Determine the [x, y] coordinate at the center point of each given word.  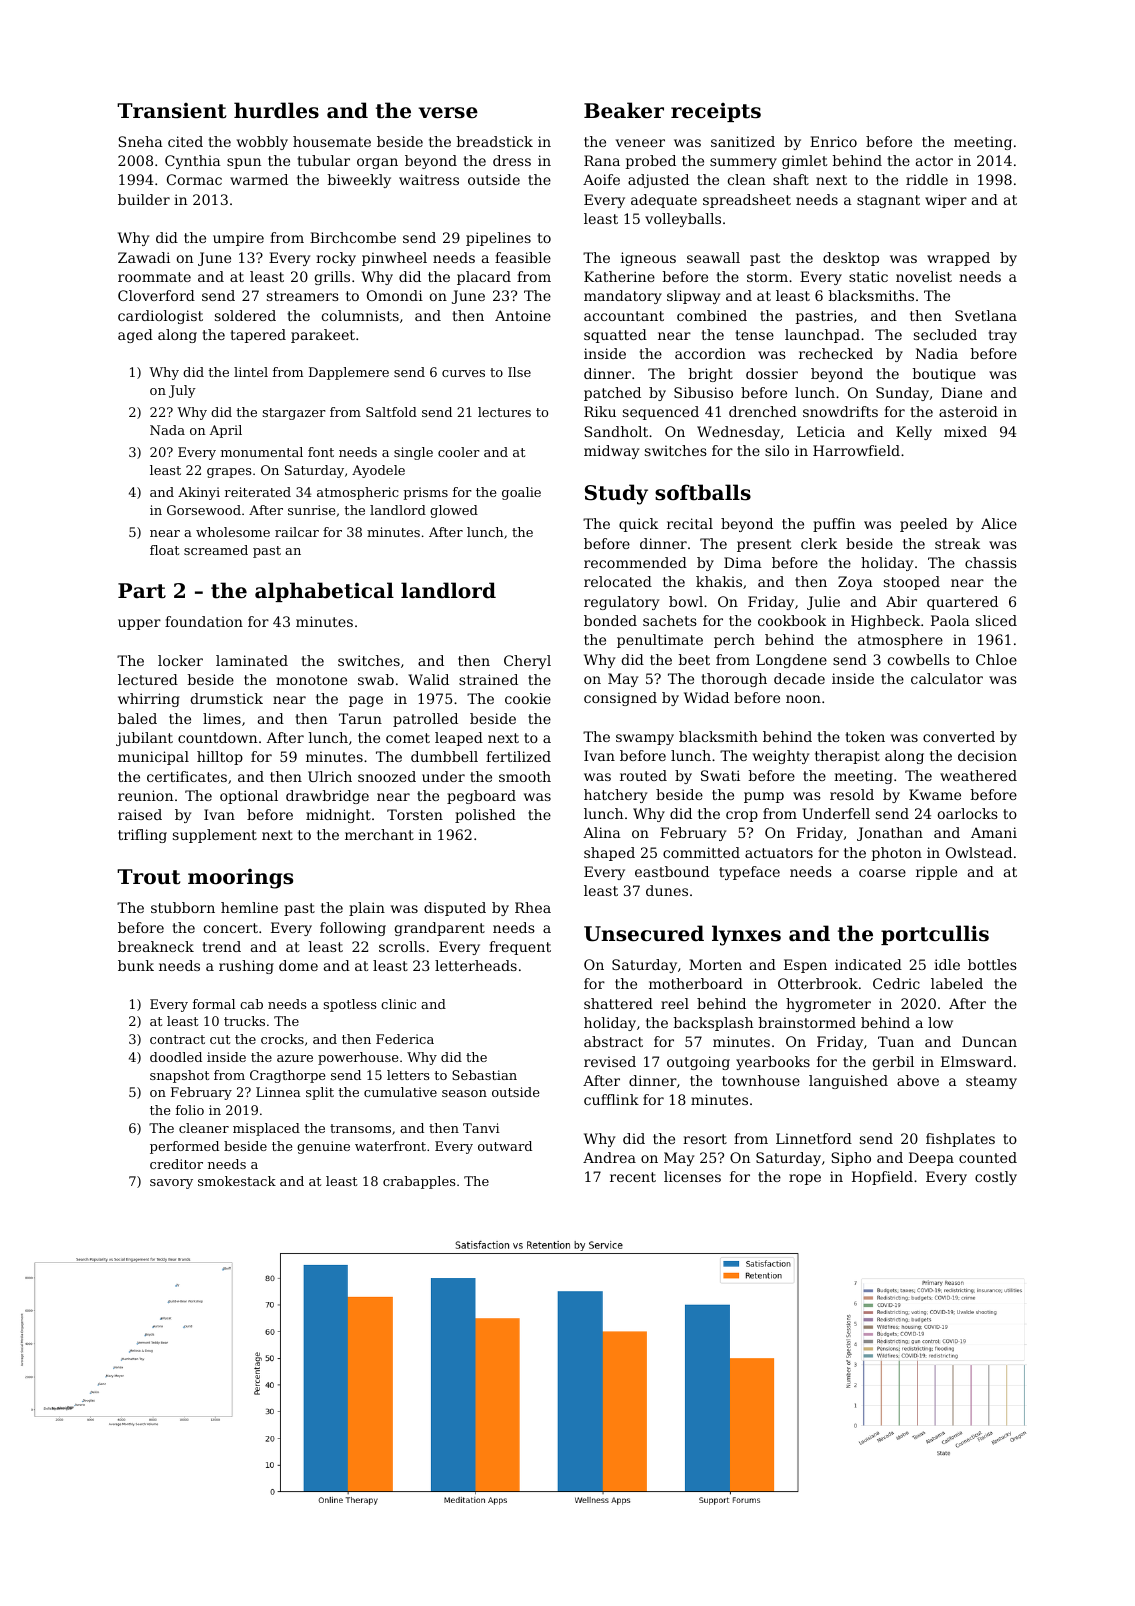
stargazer [294, 414]
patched [612, 394]
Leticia [821, 431]
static [868, 276]
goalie [521, 493]
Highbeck [885, 622]
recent [633, 1177]
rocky [336, 259]
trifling [142, 836]
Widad [706, 697]
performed [184, 1147]
